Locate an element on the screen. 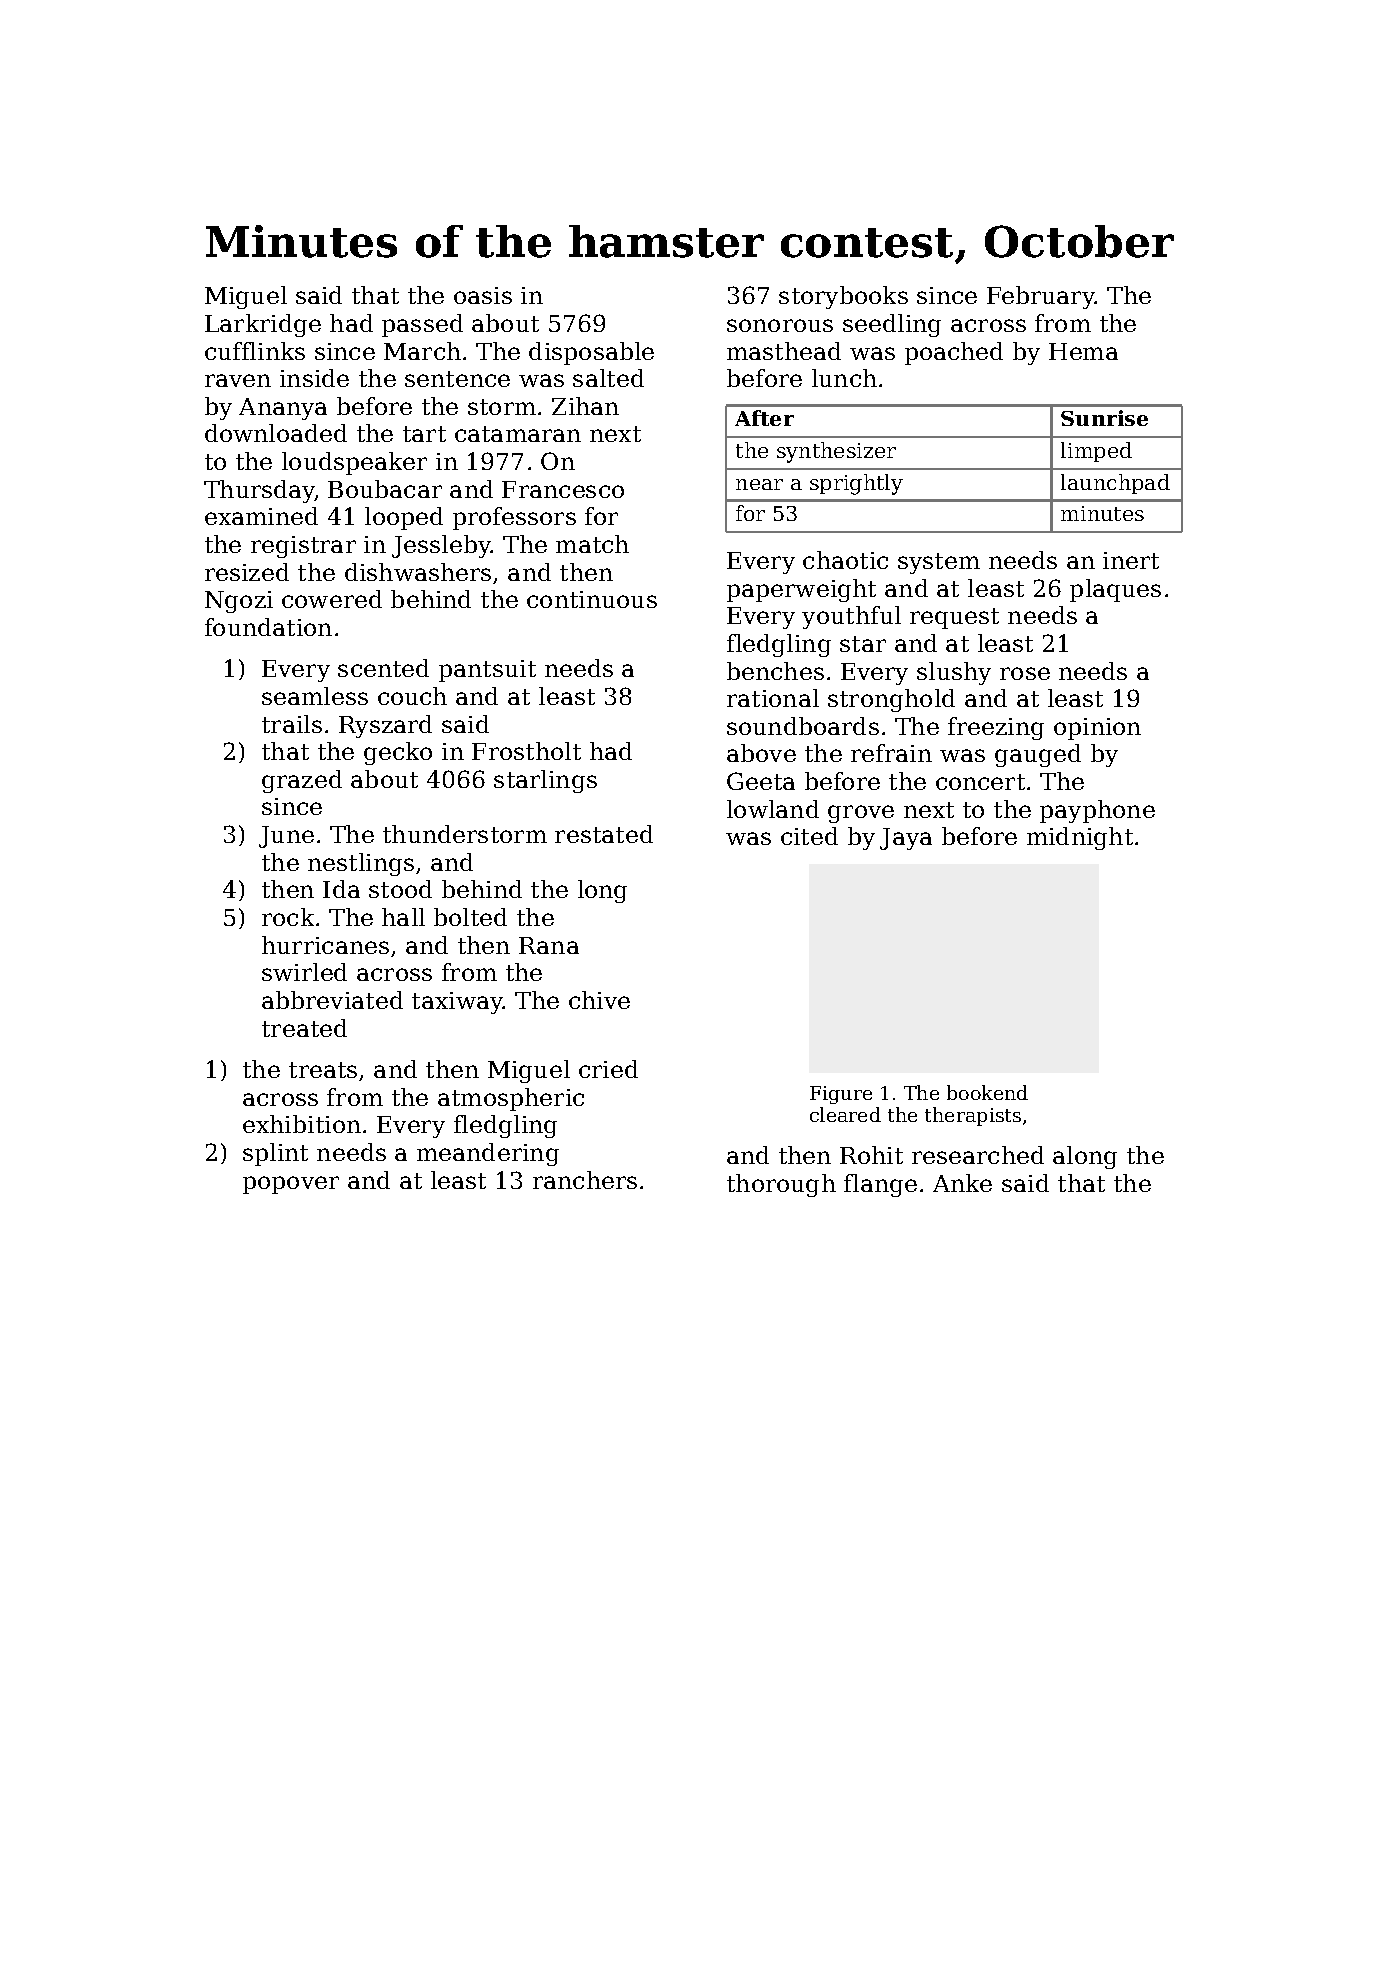 Image resolution: width=1386 pixels, height=1969 pixels. oasis is located at coordinates (483, 295).
